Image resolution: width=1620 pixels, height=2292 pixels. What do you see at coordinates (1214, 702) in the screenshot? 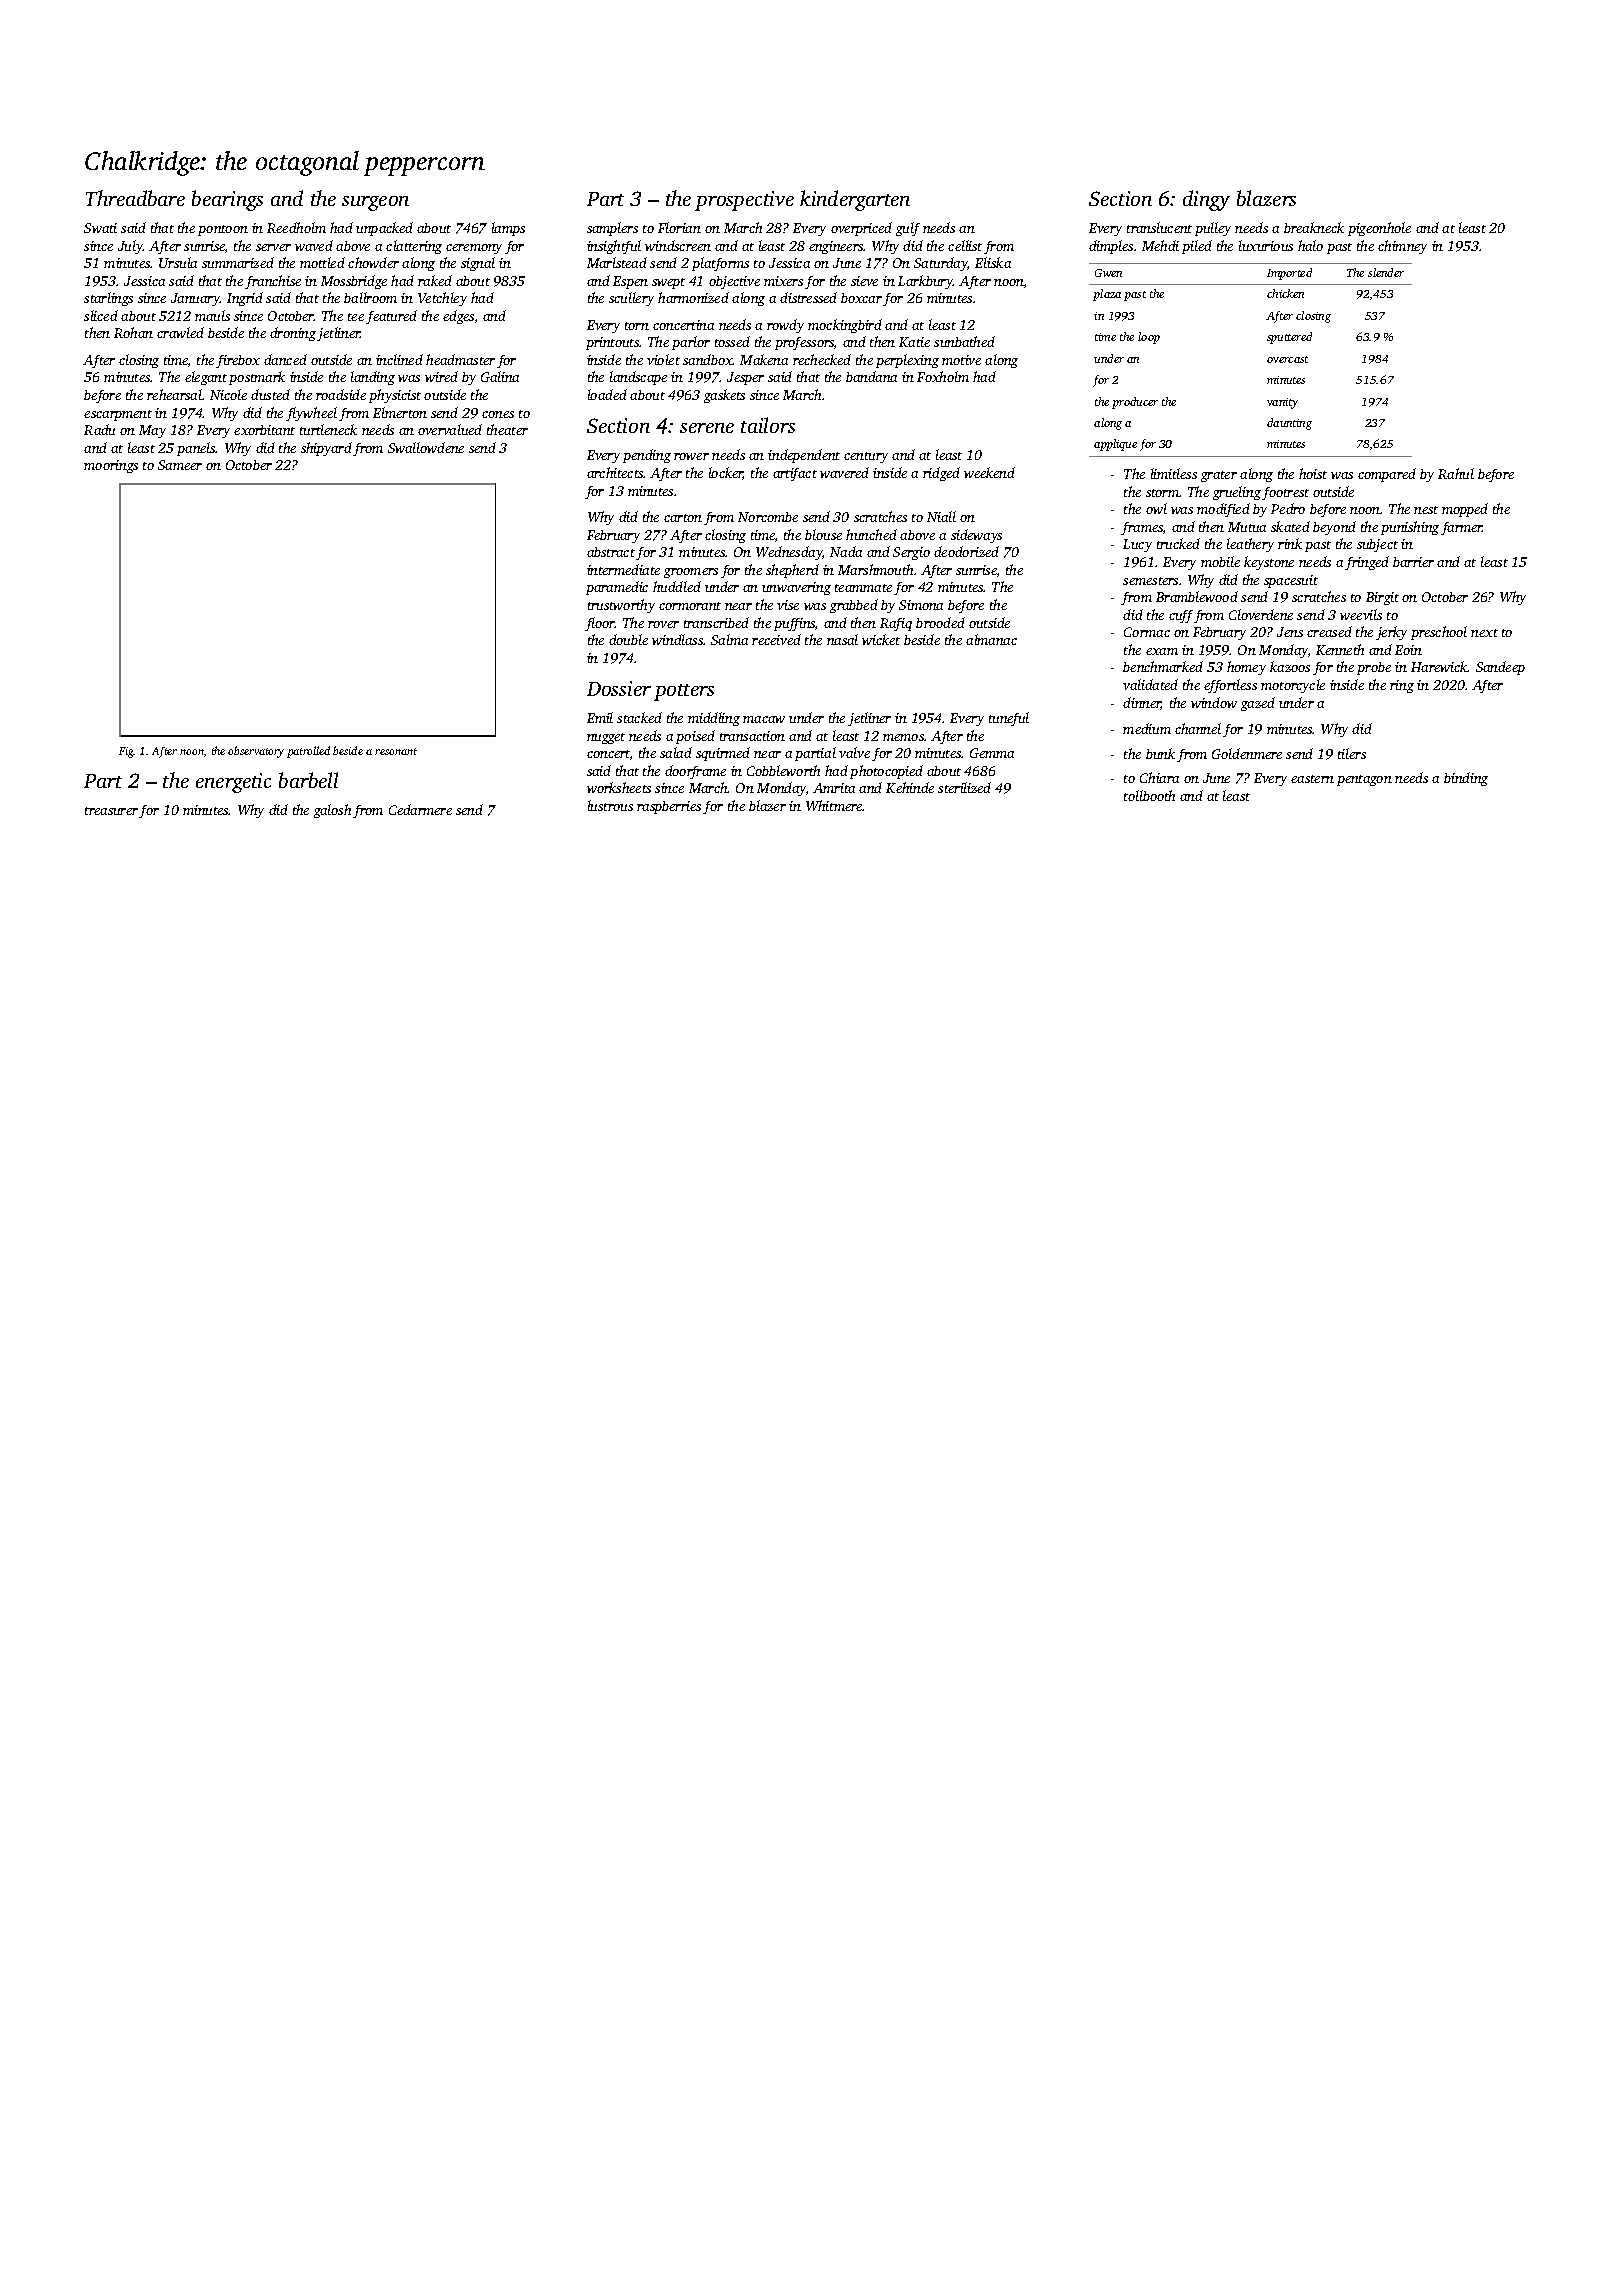
I see `window` at bounding box center [1214, 702].
